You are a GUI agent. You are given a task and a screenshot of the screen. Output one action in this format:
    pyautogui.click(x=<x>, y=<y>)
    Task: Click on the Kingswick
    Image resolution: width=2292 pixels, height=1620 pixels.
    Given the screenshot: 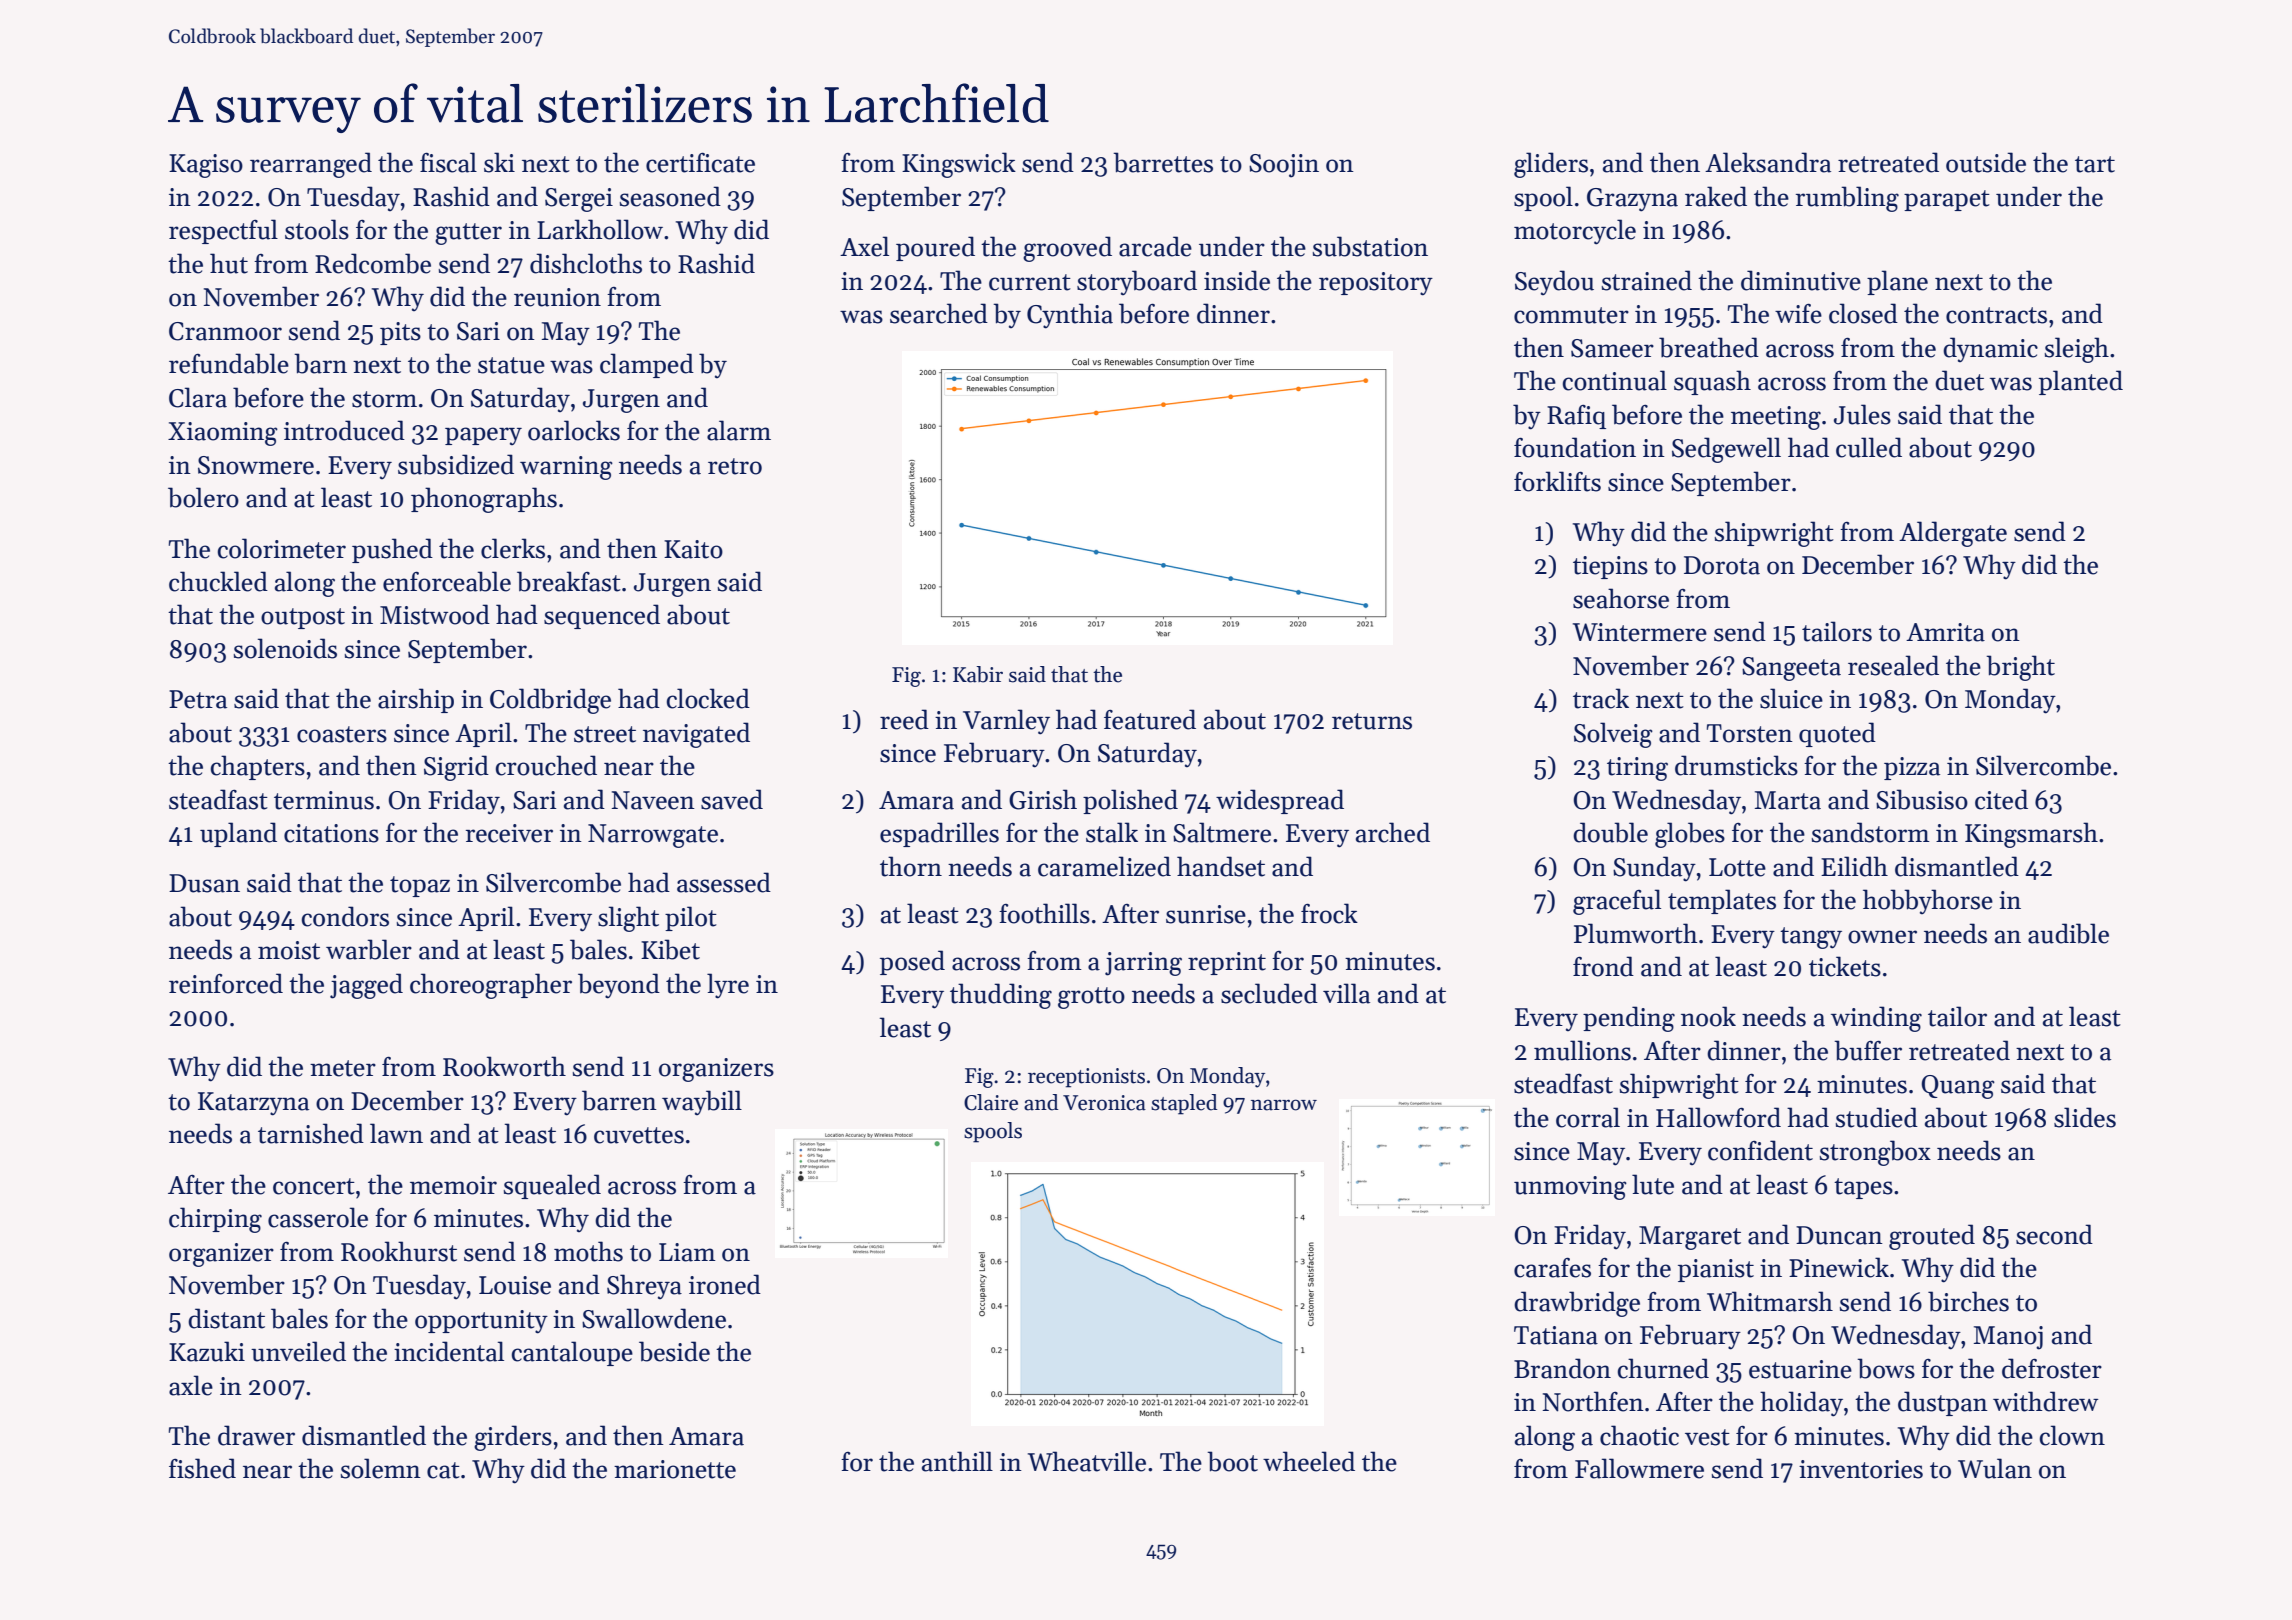 What is the action you would take?
    pyautogui.click(x=959, y=165)
